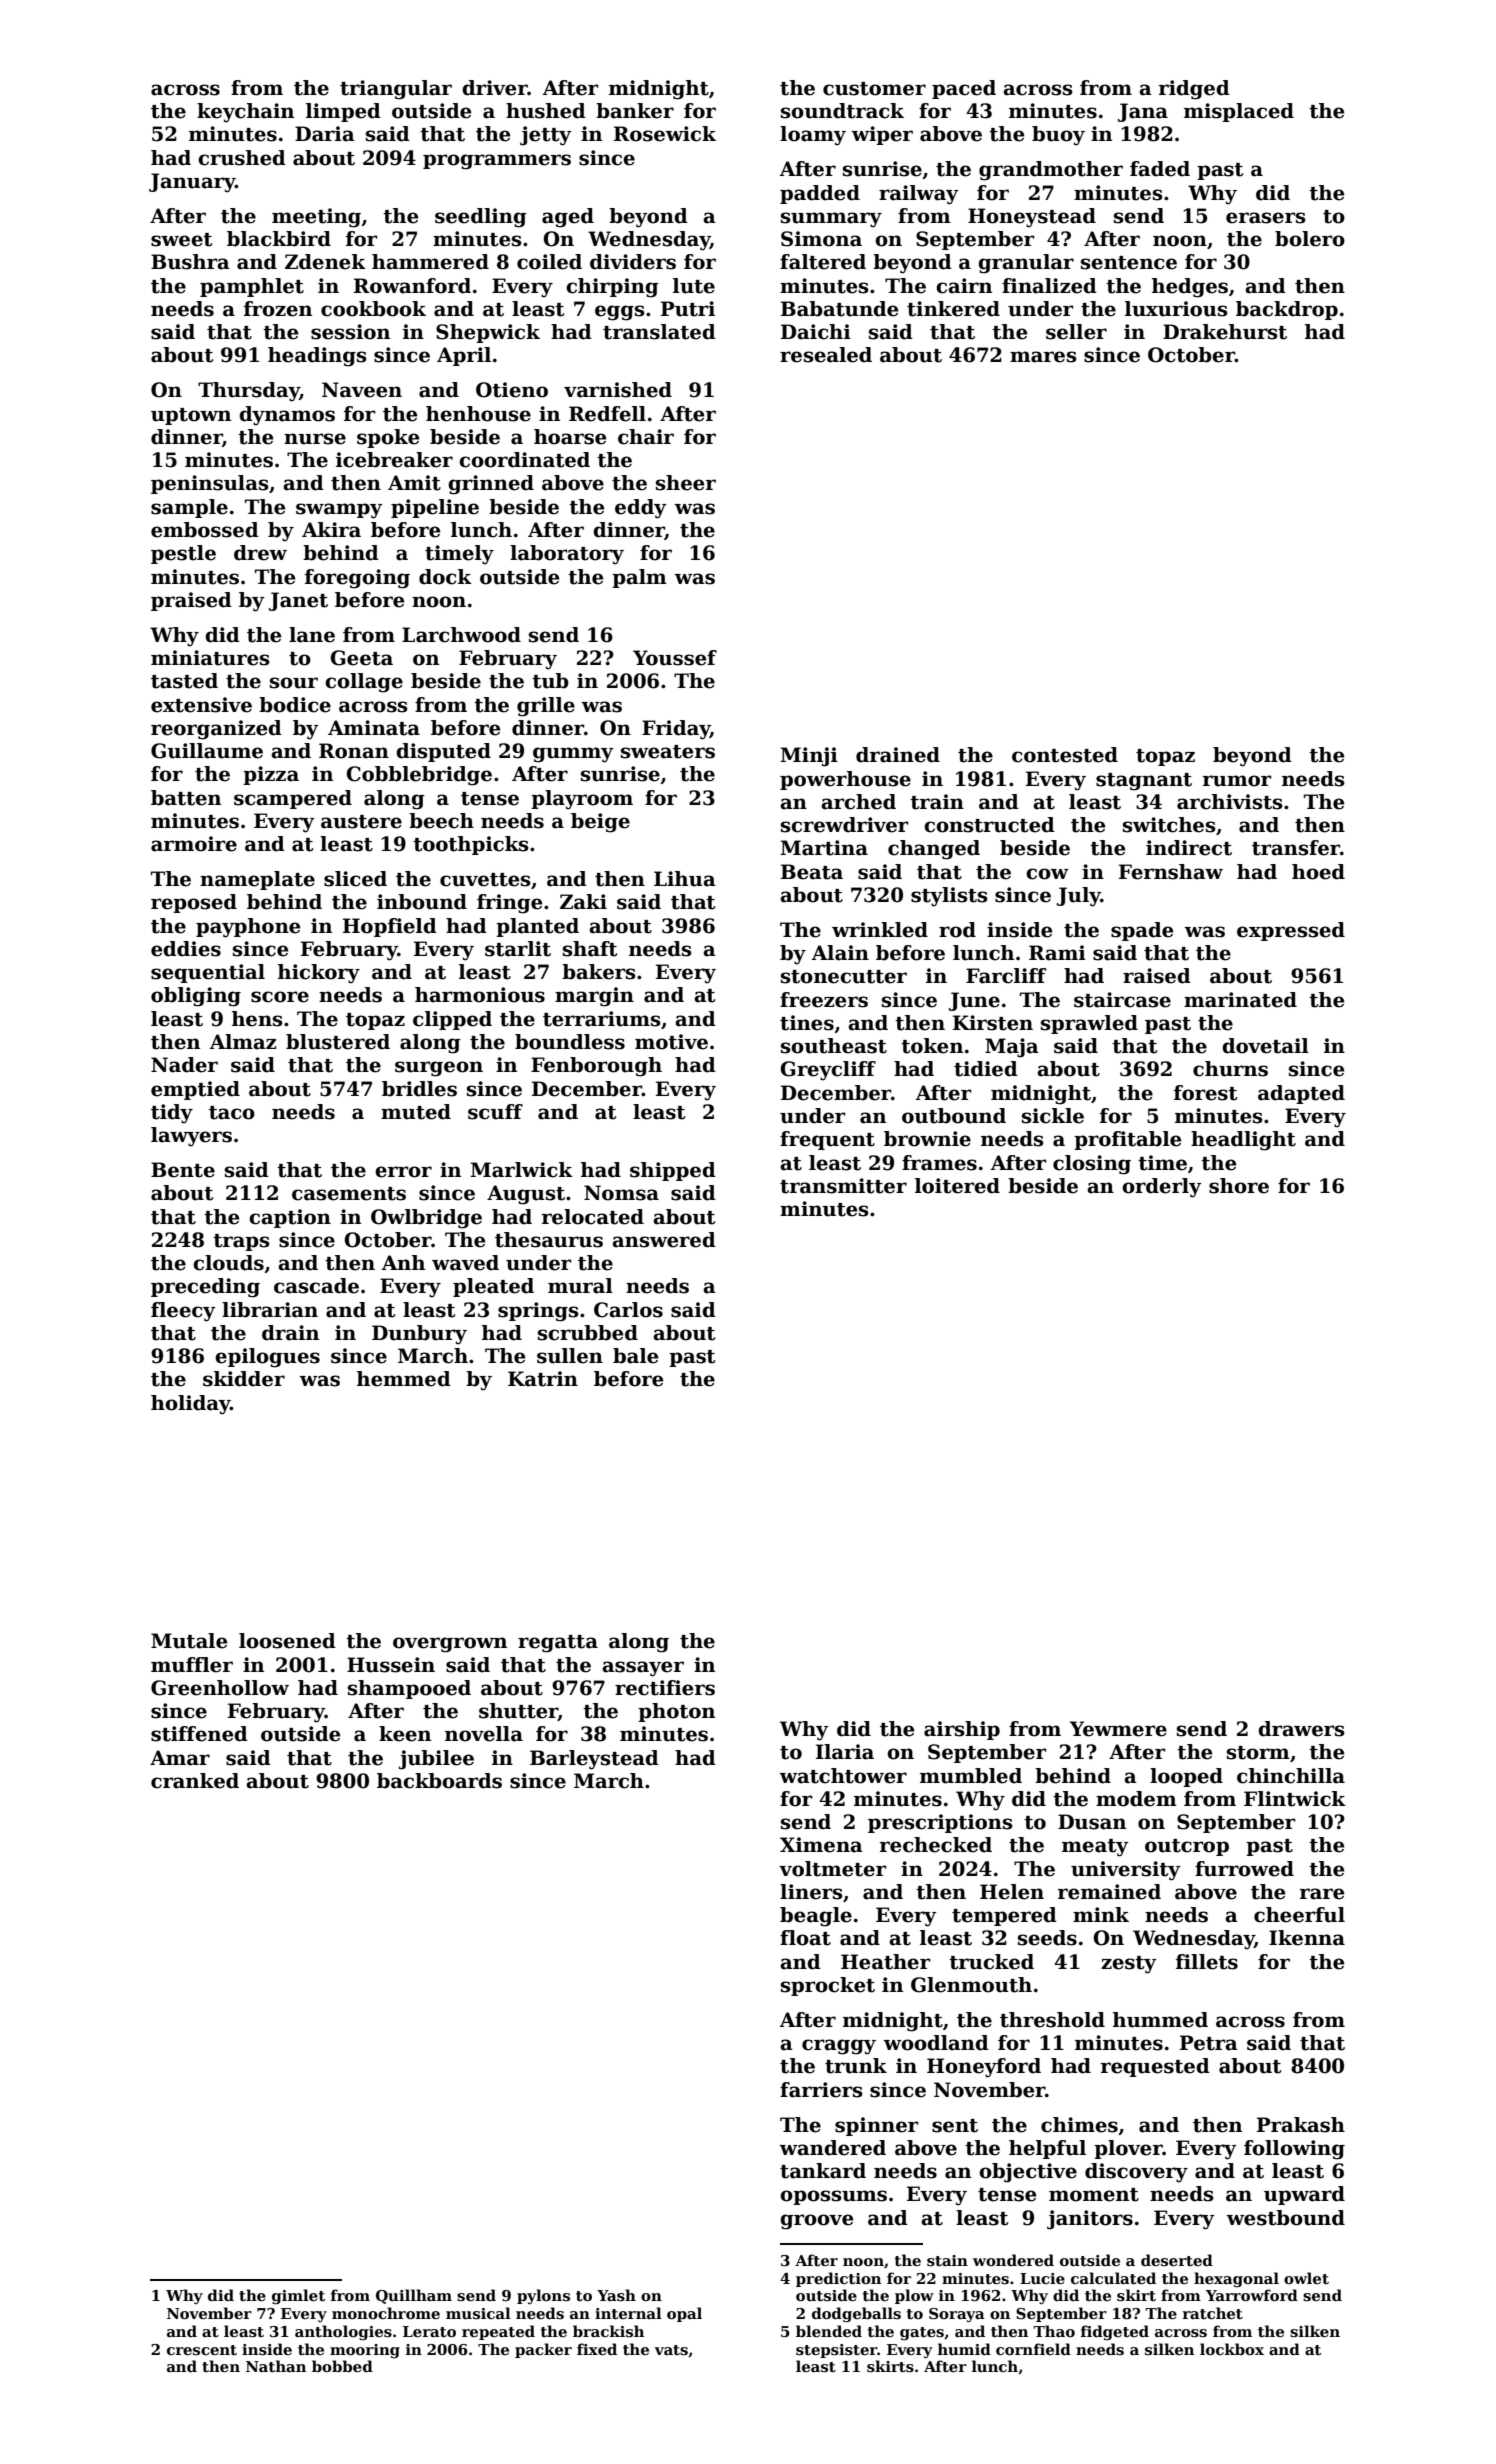  Describe the element at coordinates (1065, 755) in the page. I see `contested` at that location.
